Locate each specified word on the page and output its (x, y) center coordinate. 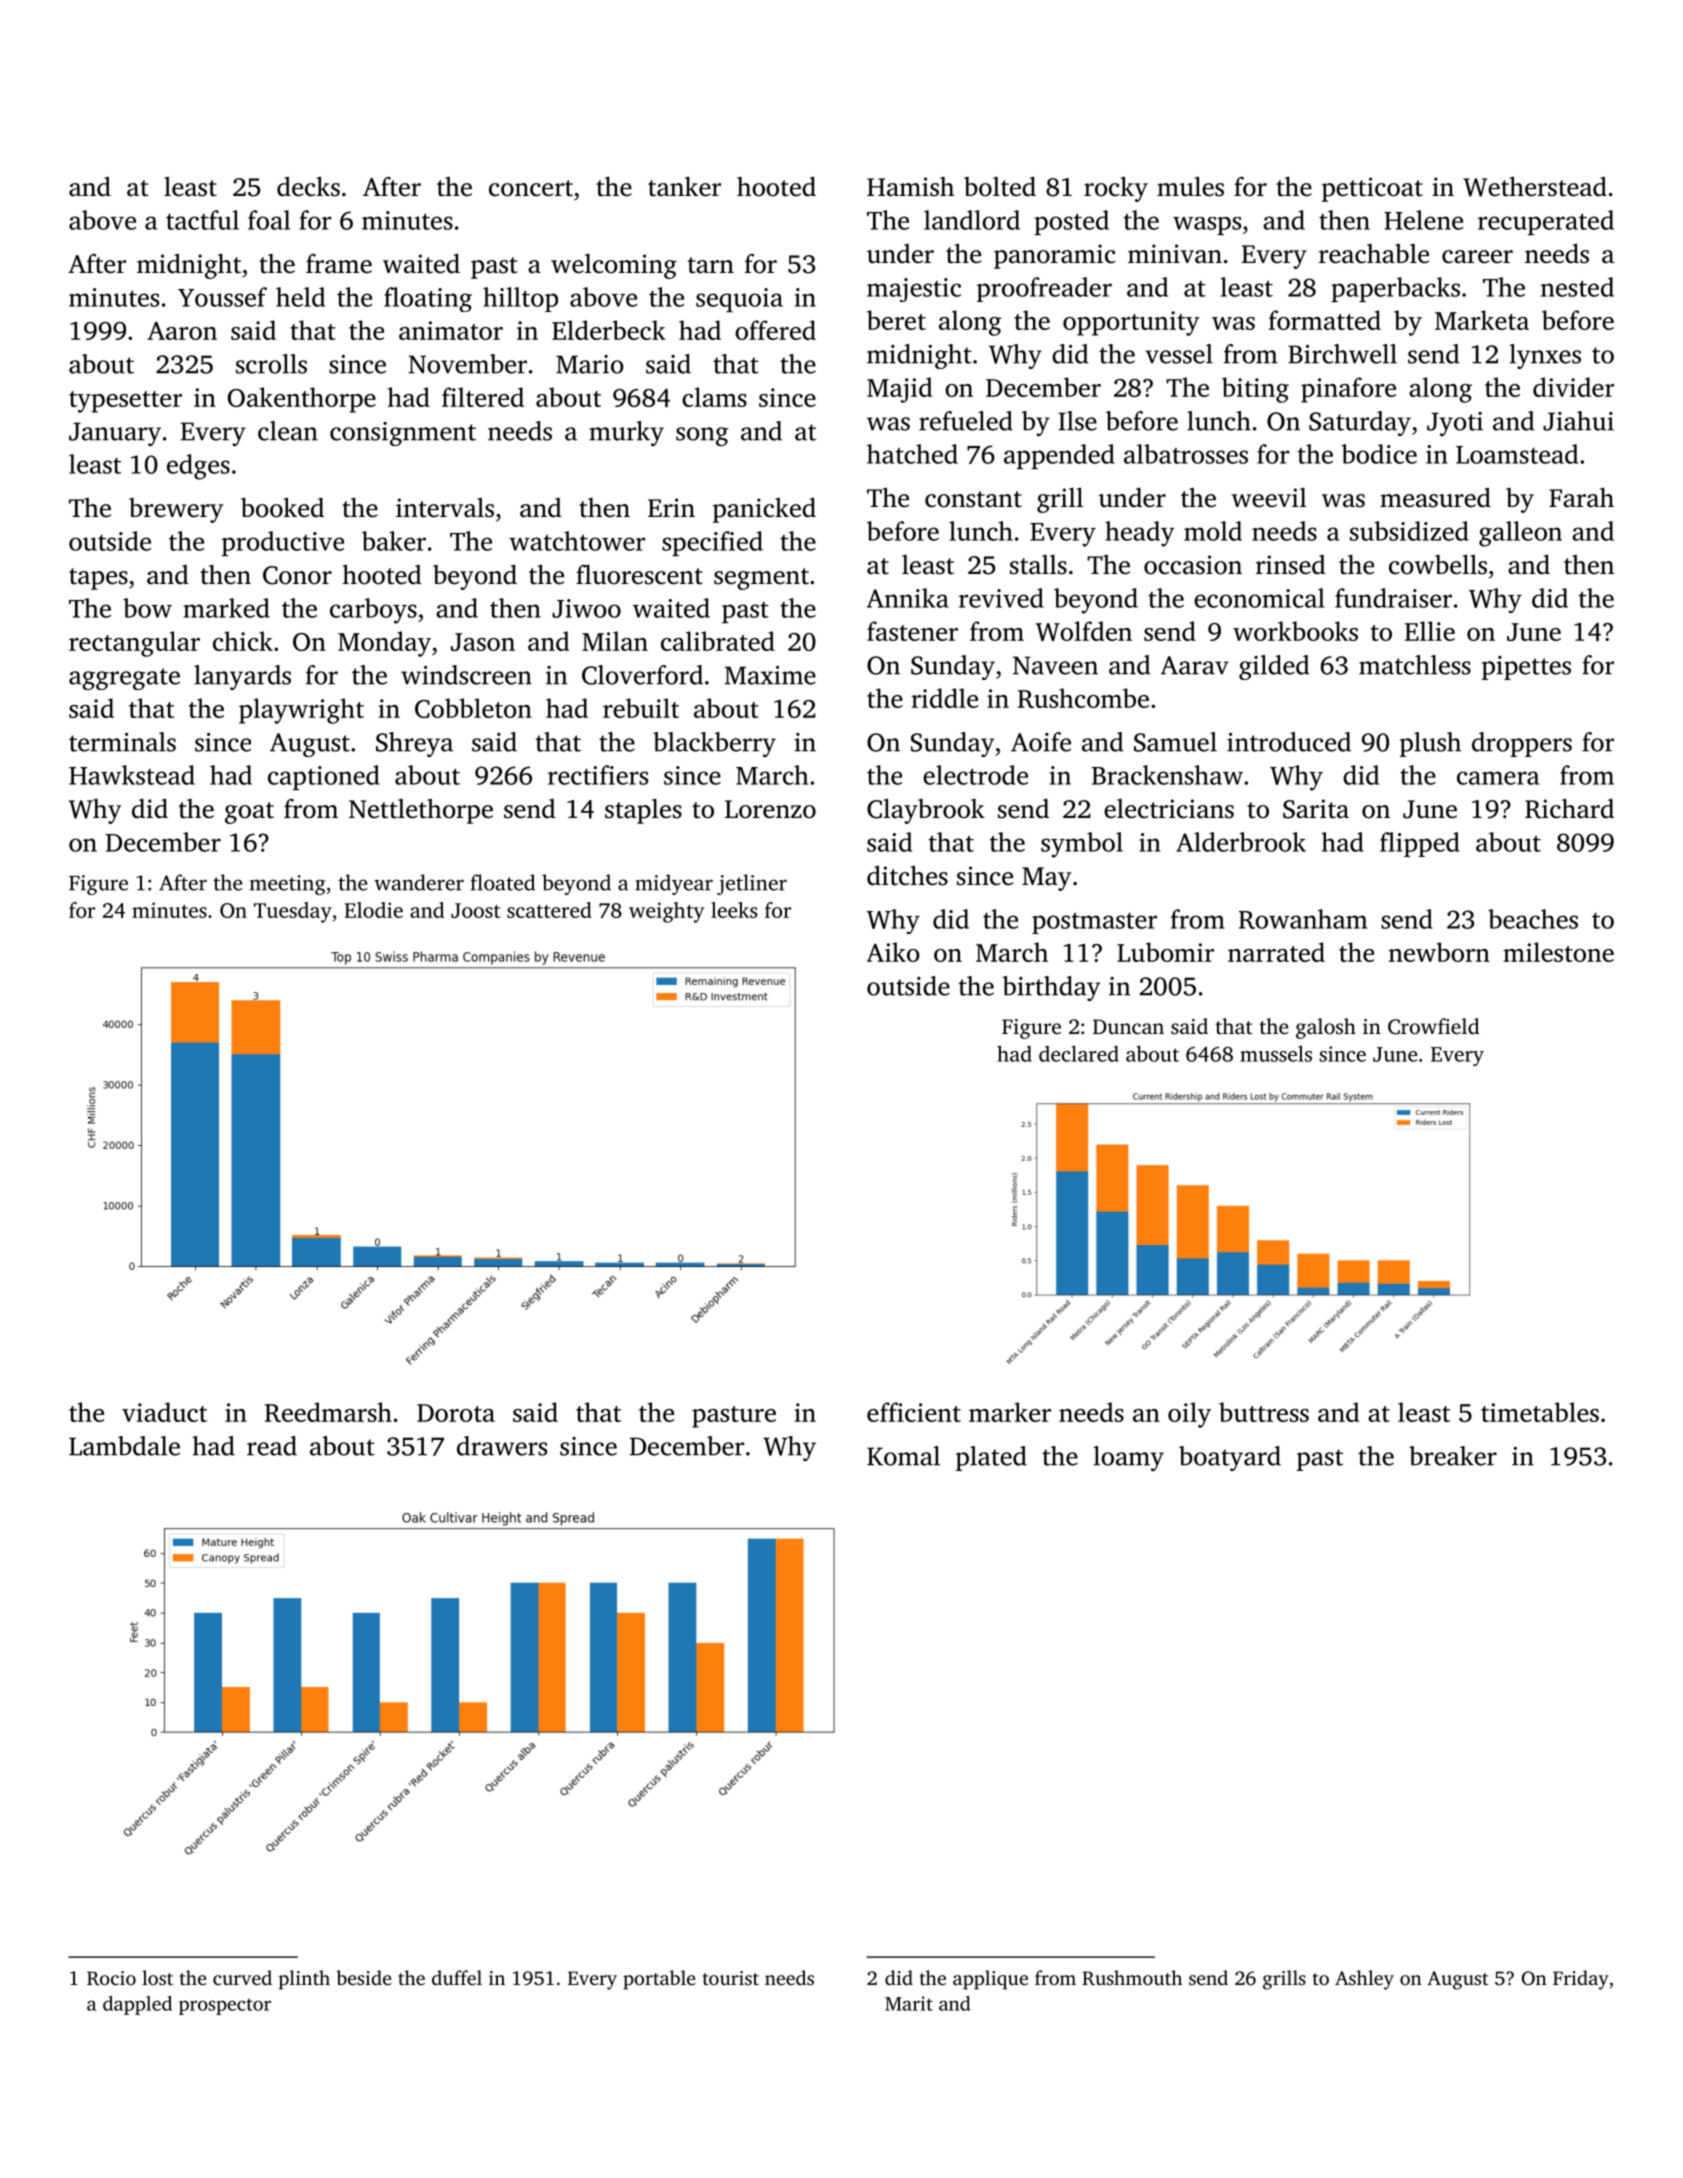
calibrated (718, 641)
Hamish (910, 187)
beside (364, 1977)
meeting (288, 885)
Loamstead (1517, 454)
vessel (1179, 354)
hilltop (520, 299)
